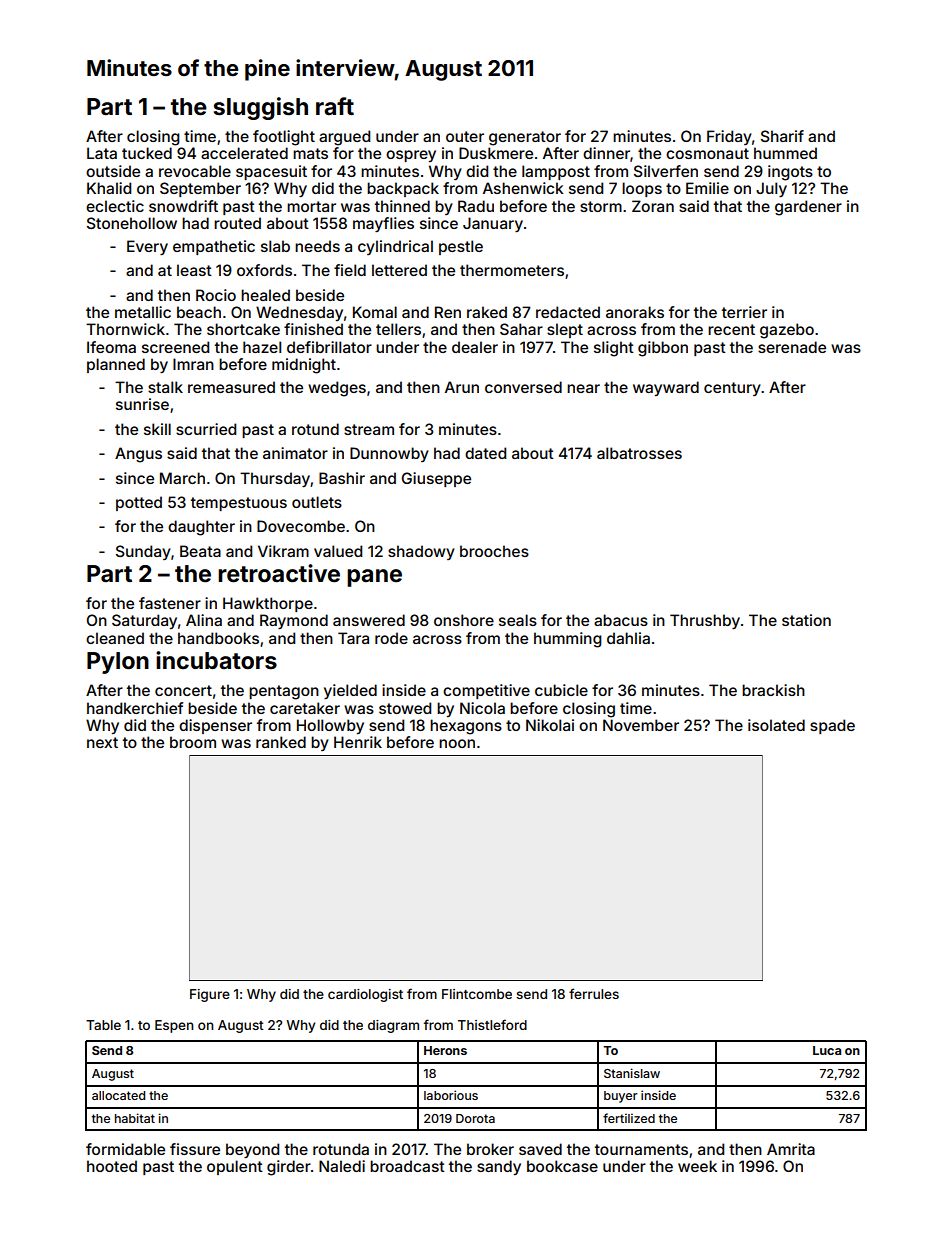 The width and height of the page is (952, 1233). Describe the element at coordinates (641, 725) in the page. I see `November` at that location.
